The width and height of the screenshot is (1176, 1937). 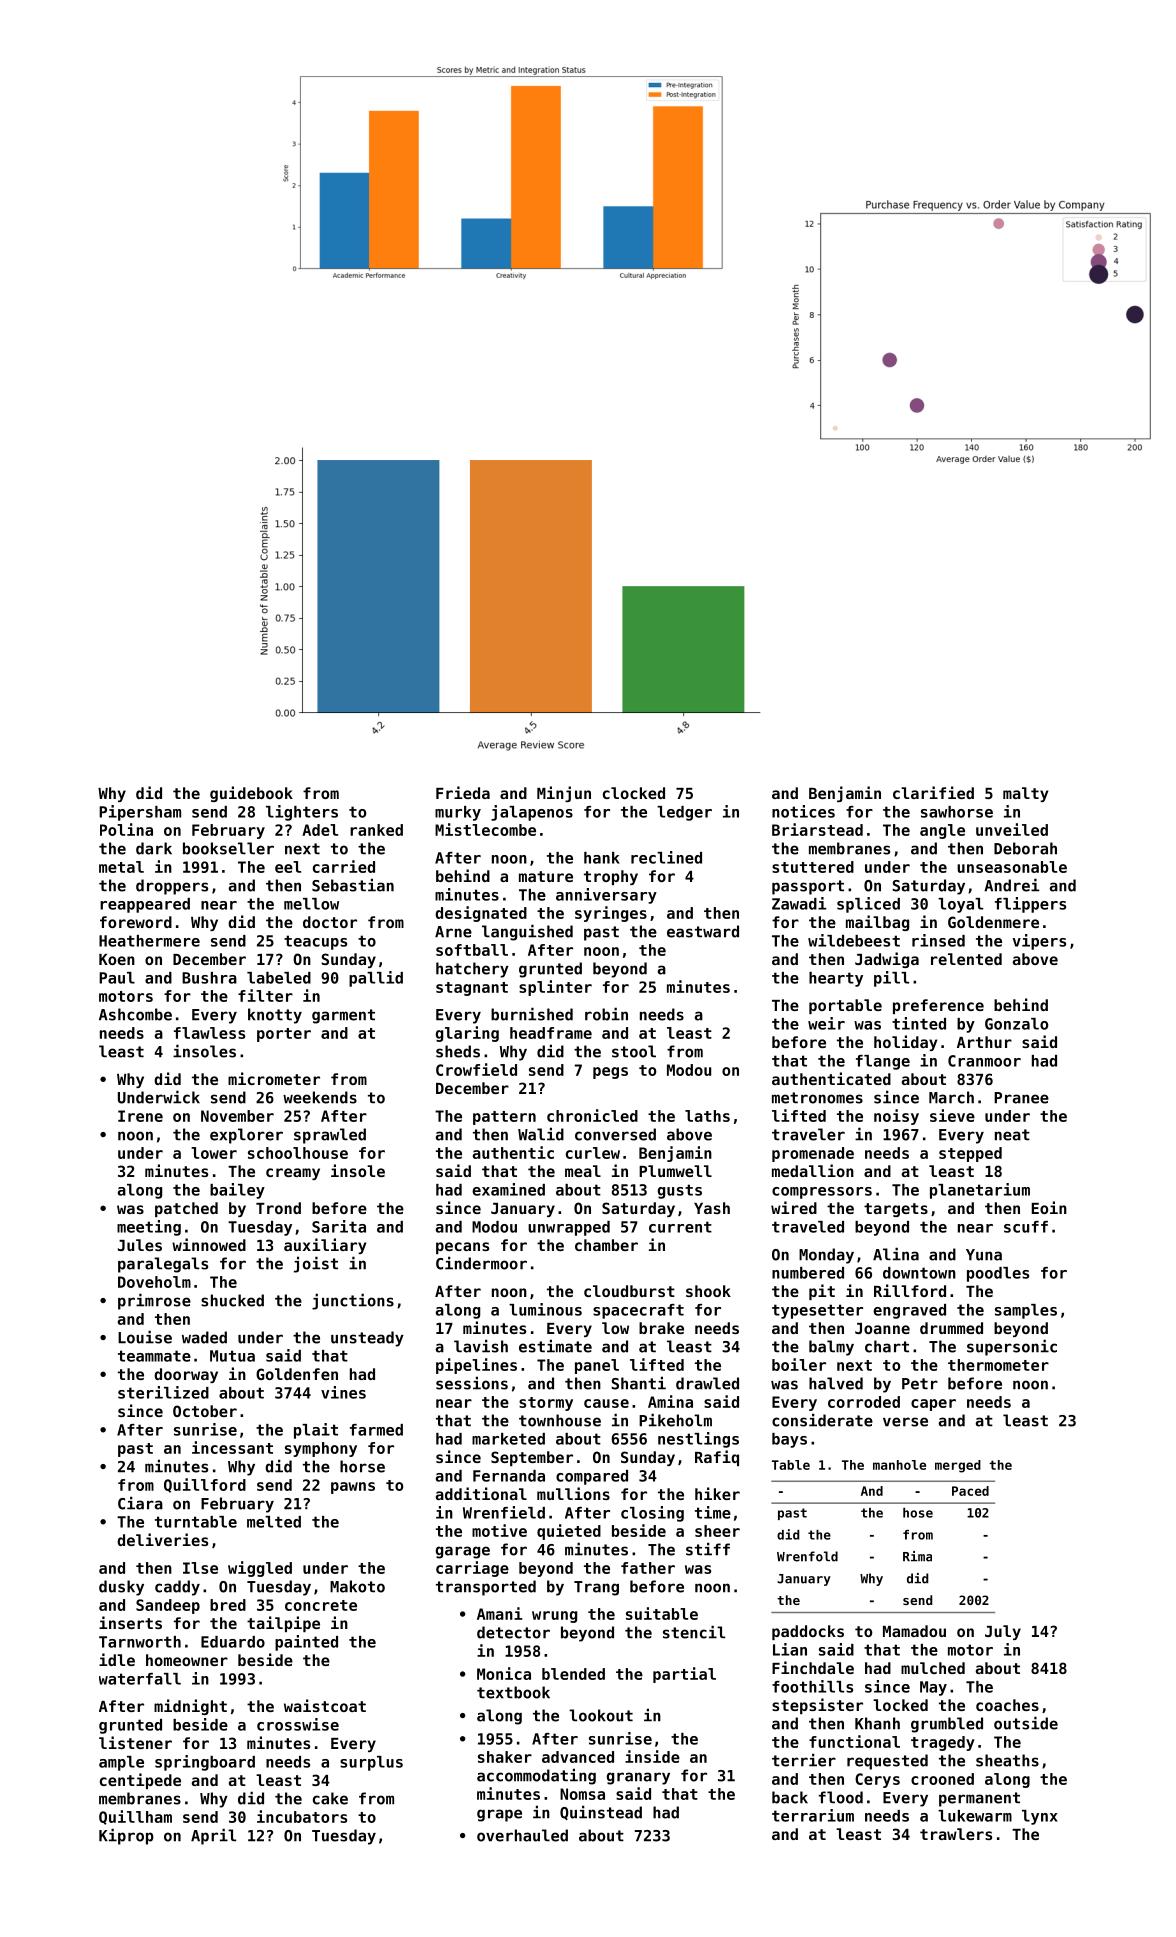 I want to click on Kiprop, so click(x=126, y=1836).
